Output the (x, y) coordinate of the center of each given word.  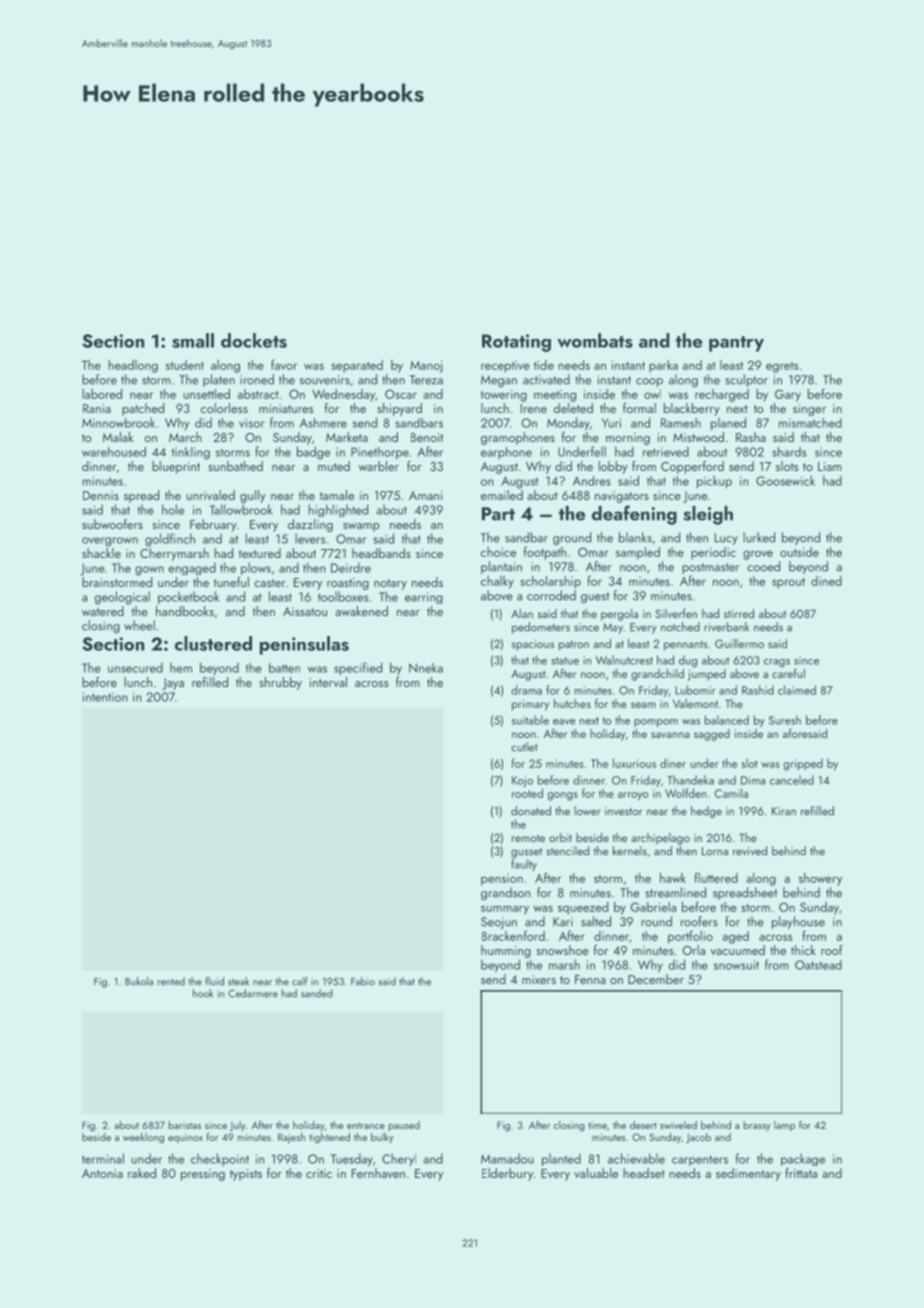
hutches (572, 703)
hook (203, 993)
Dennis (101, 495)
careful (788, 673)
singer (809, 410)
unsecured (135, 667)
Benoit (427, 437)
